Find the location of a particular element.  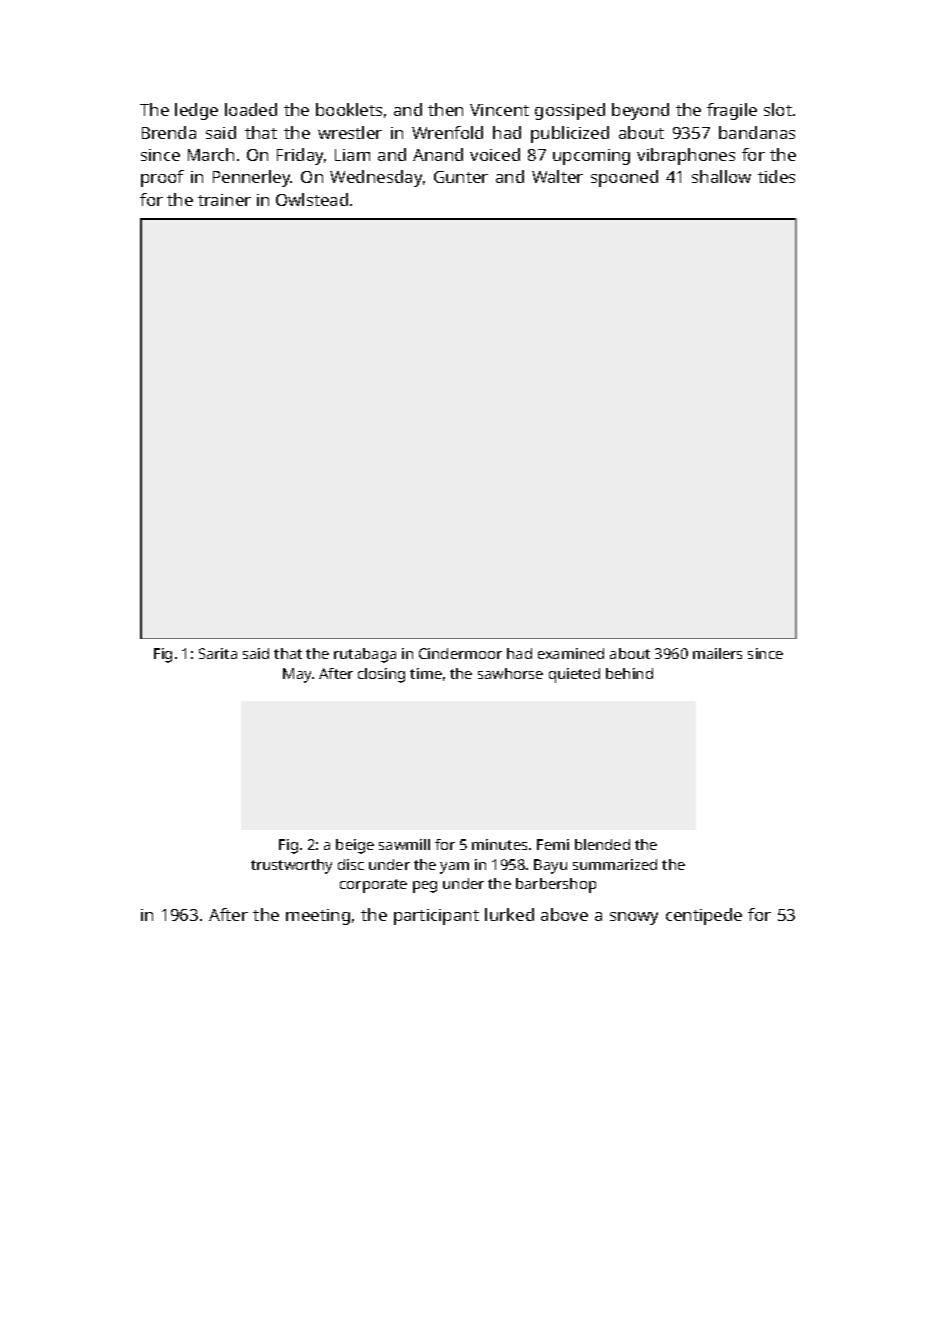

Brenda is located at coordinates (169, 132).
